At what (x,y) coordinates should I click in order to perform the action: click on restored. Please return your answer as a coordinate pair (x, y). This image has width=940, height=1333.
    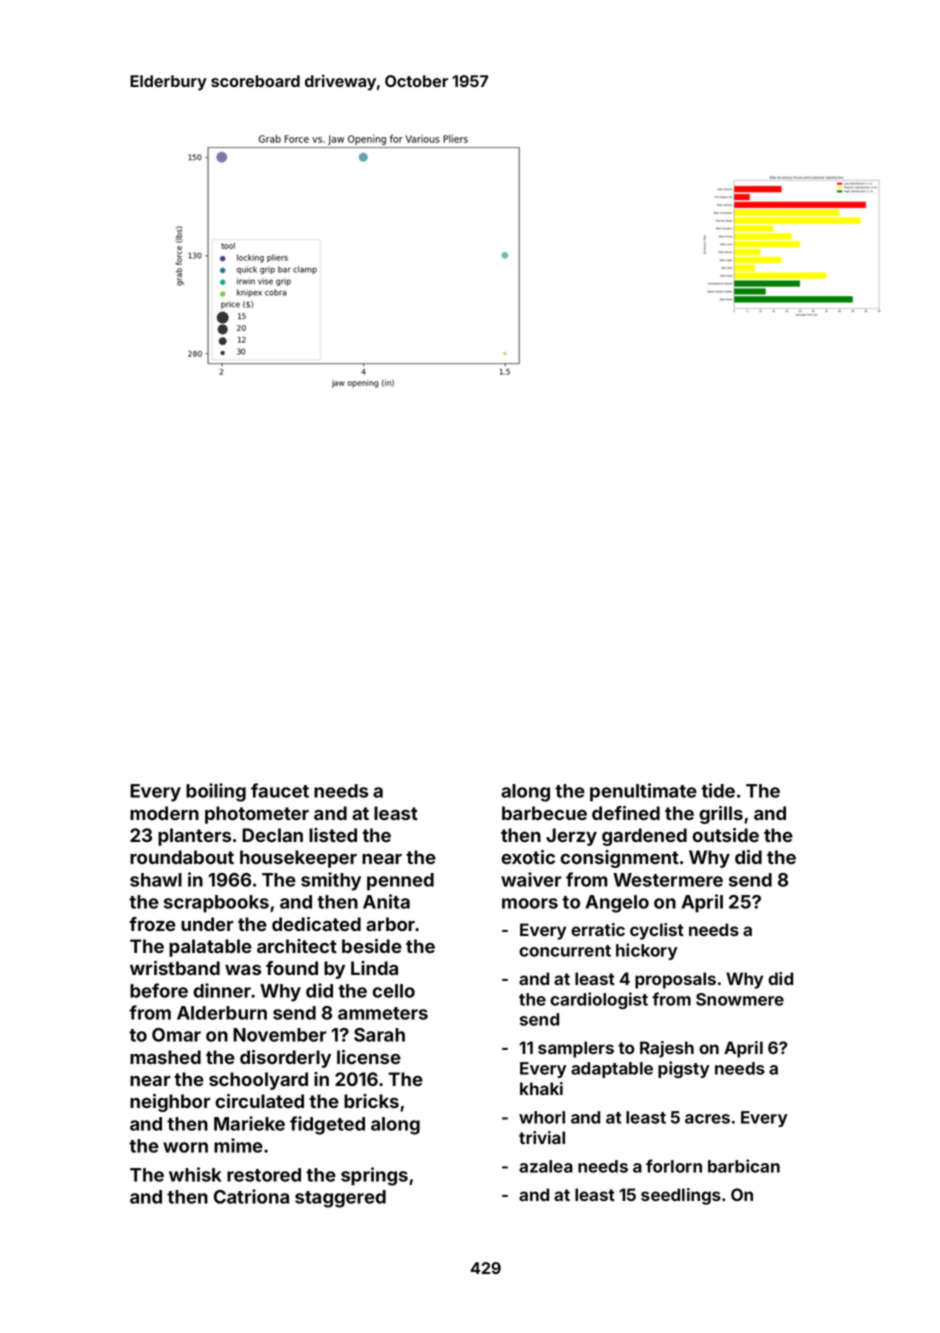
    Looking at the image, I should click on (264, 1175).
